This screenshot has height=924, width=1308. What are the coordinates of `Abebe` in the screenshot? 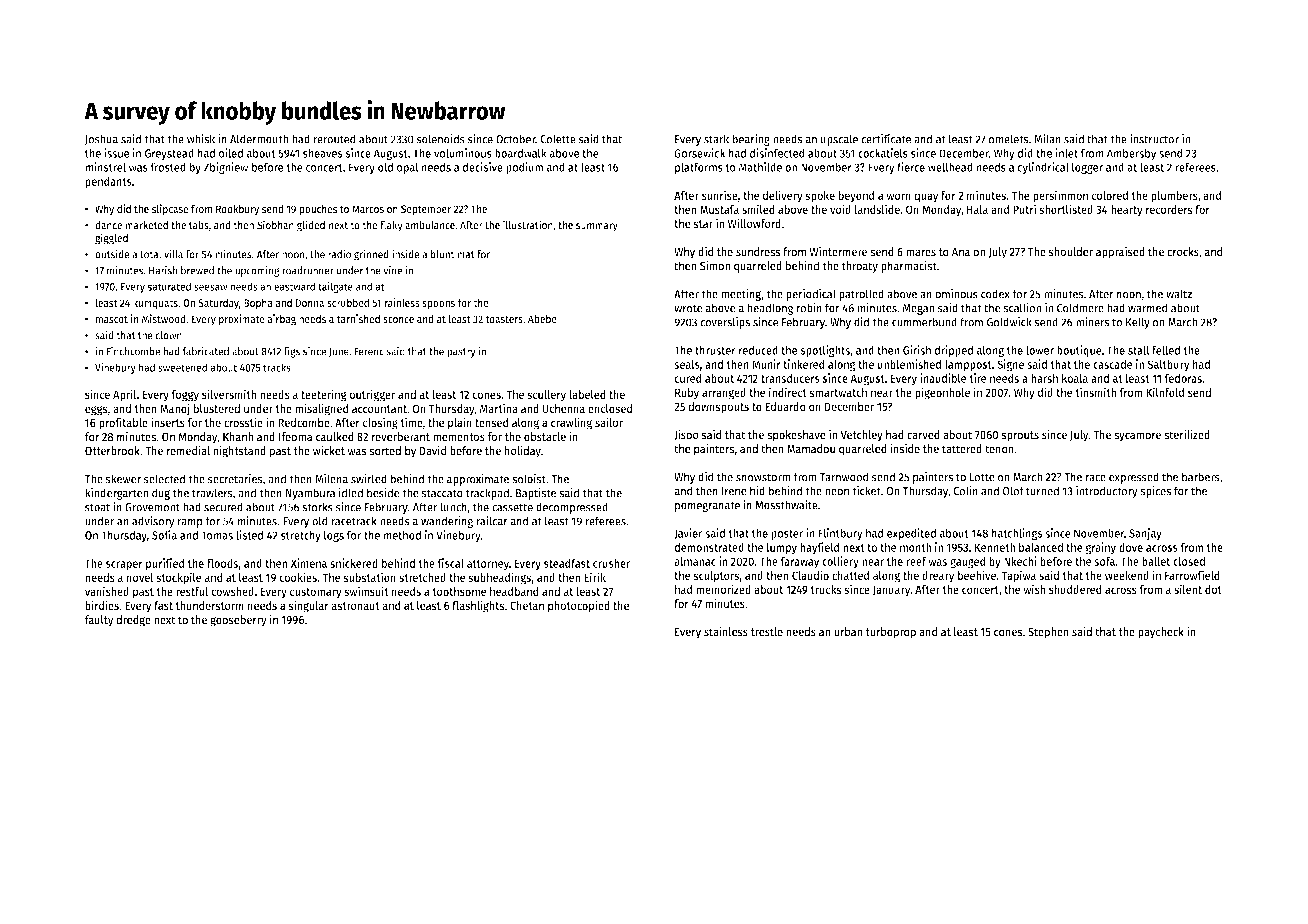 It's located at (542, 318).
